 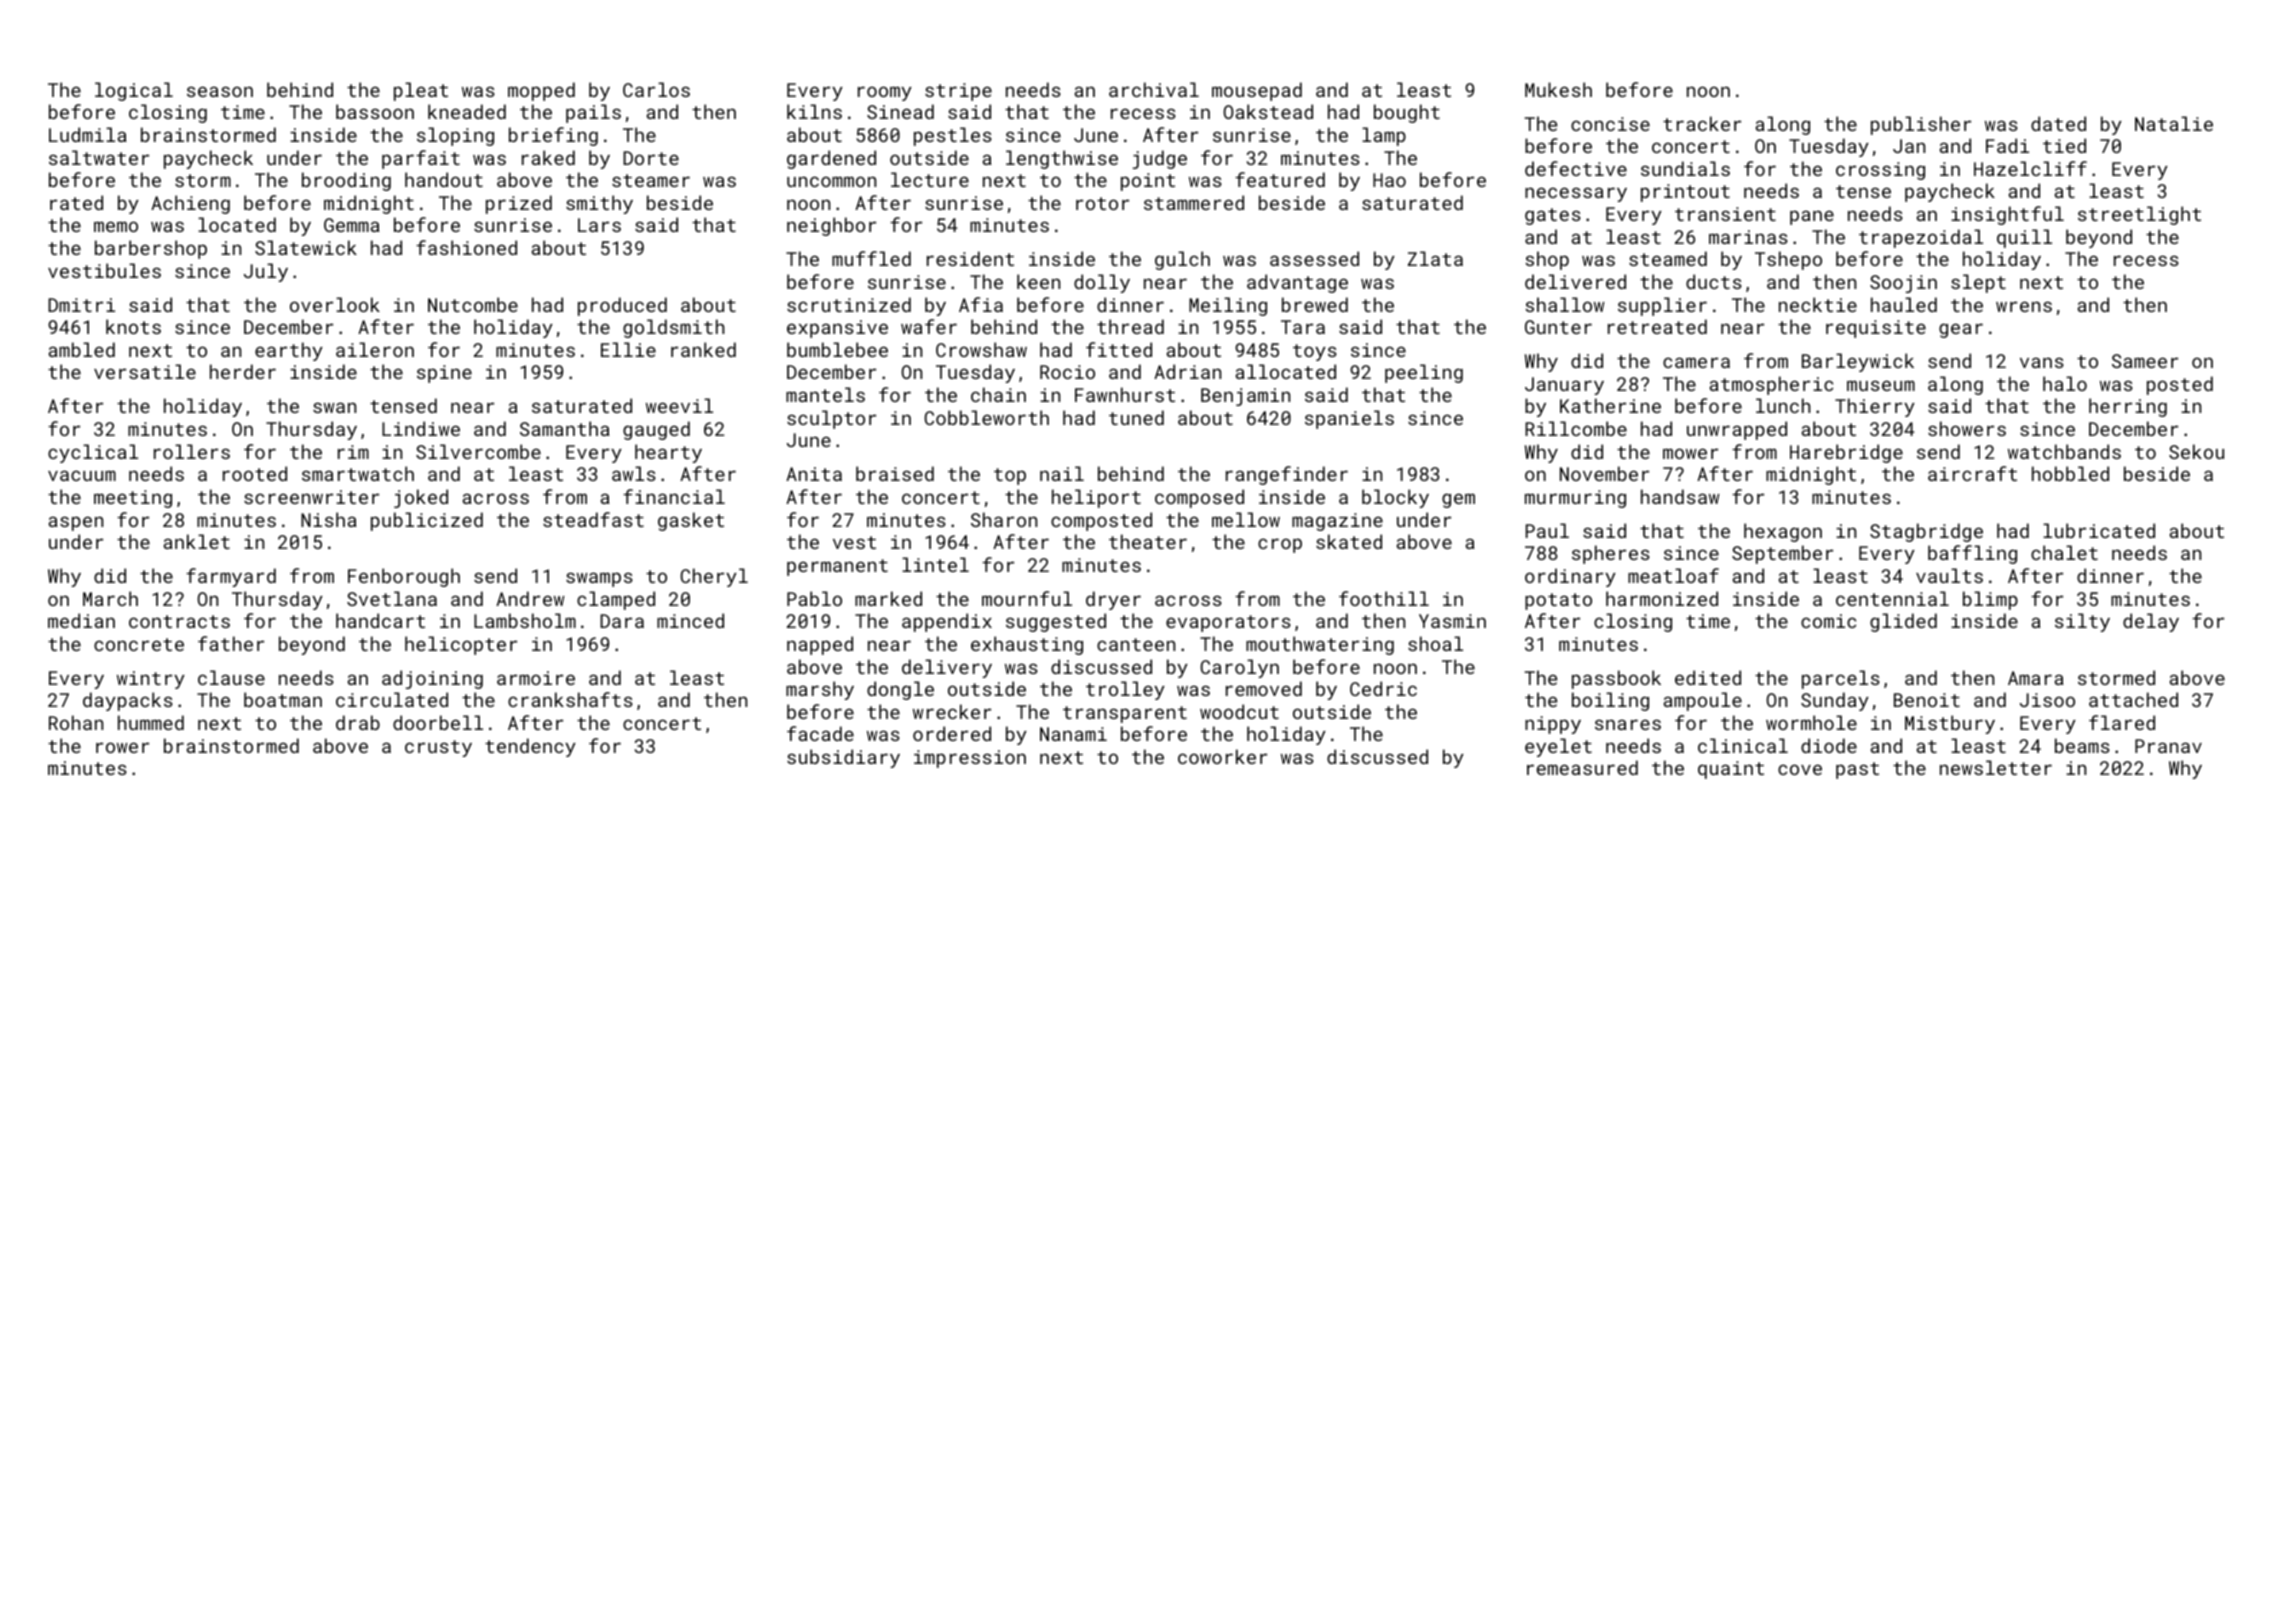 I want to click on handsaw, so click(x=1680, y=496).
